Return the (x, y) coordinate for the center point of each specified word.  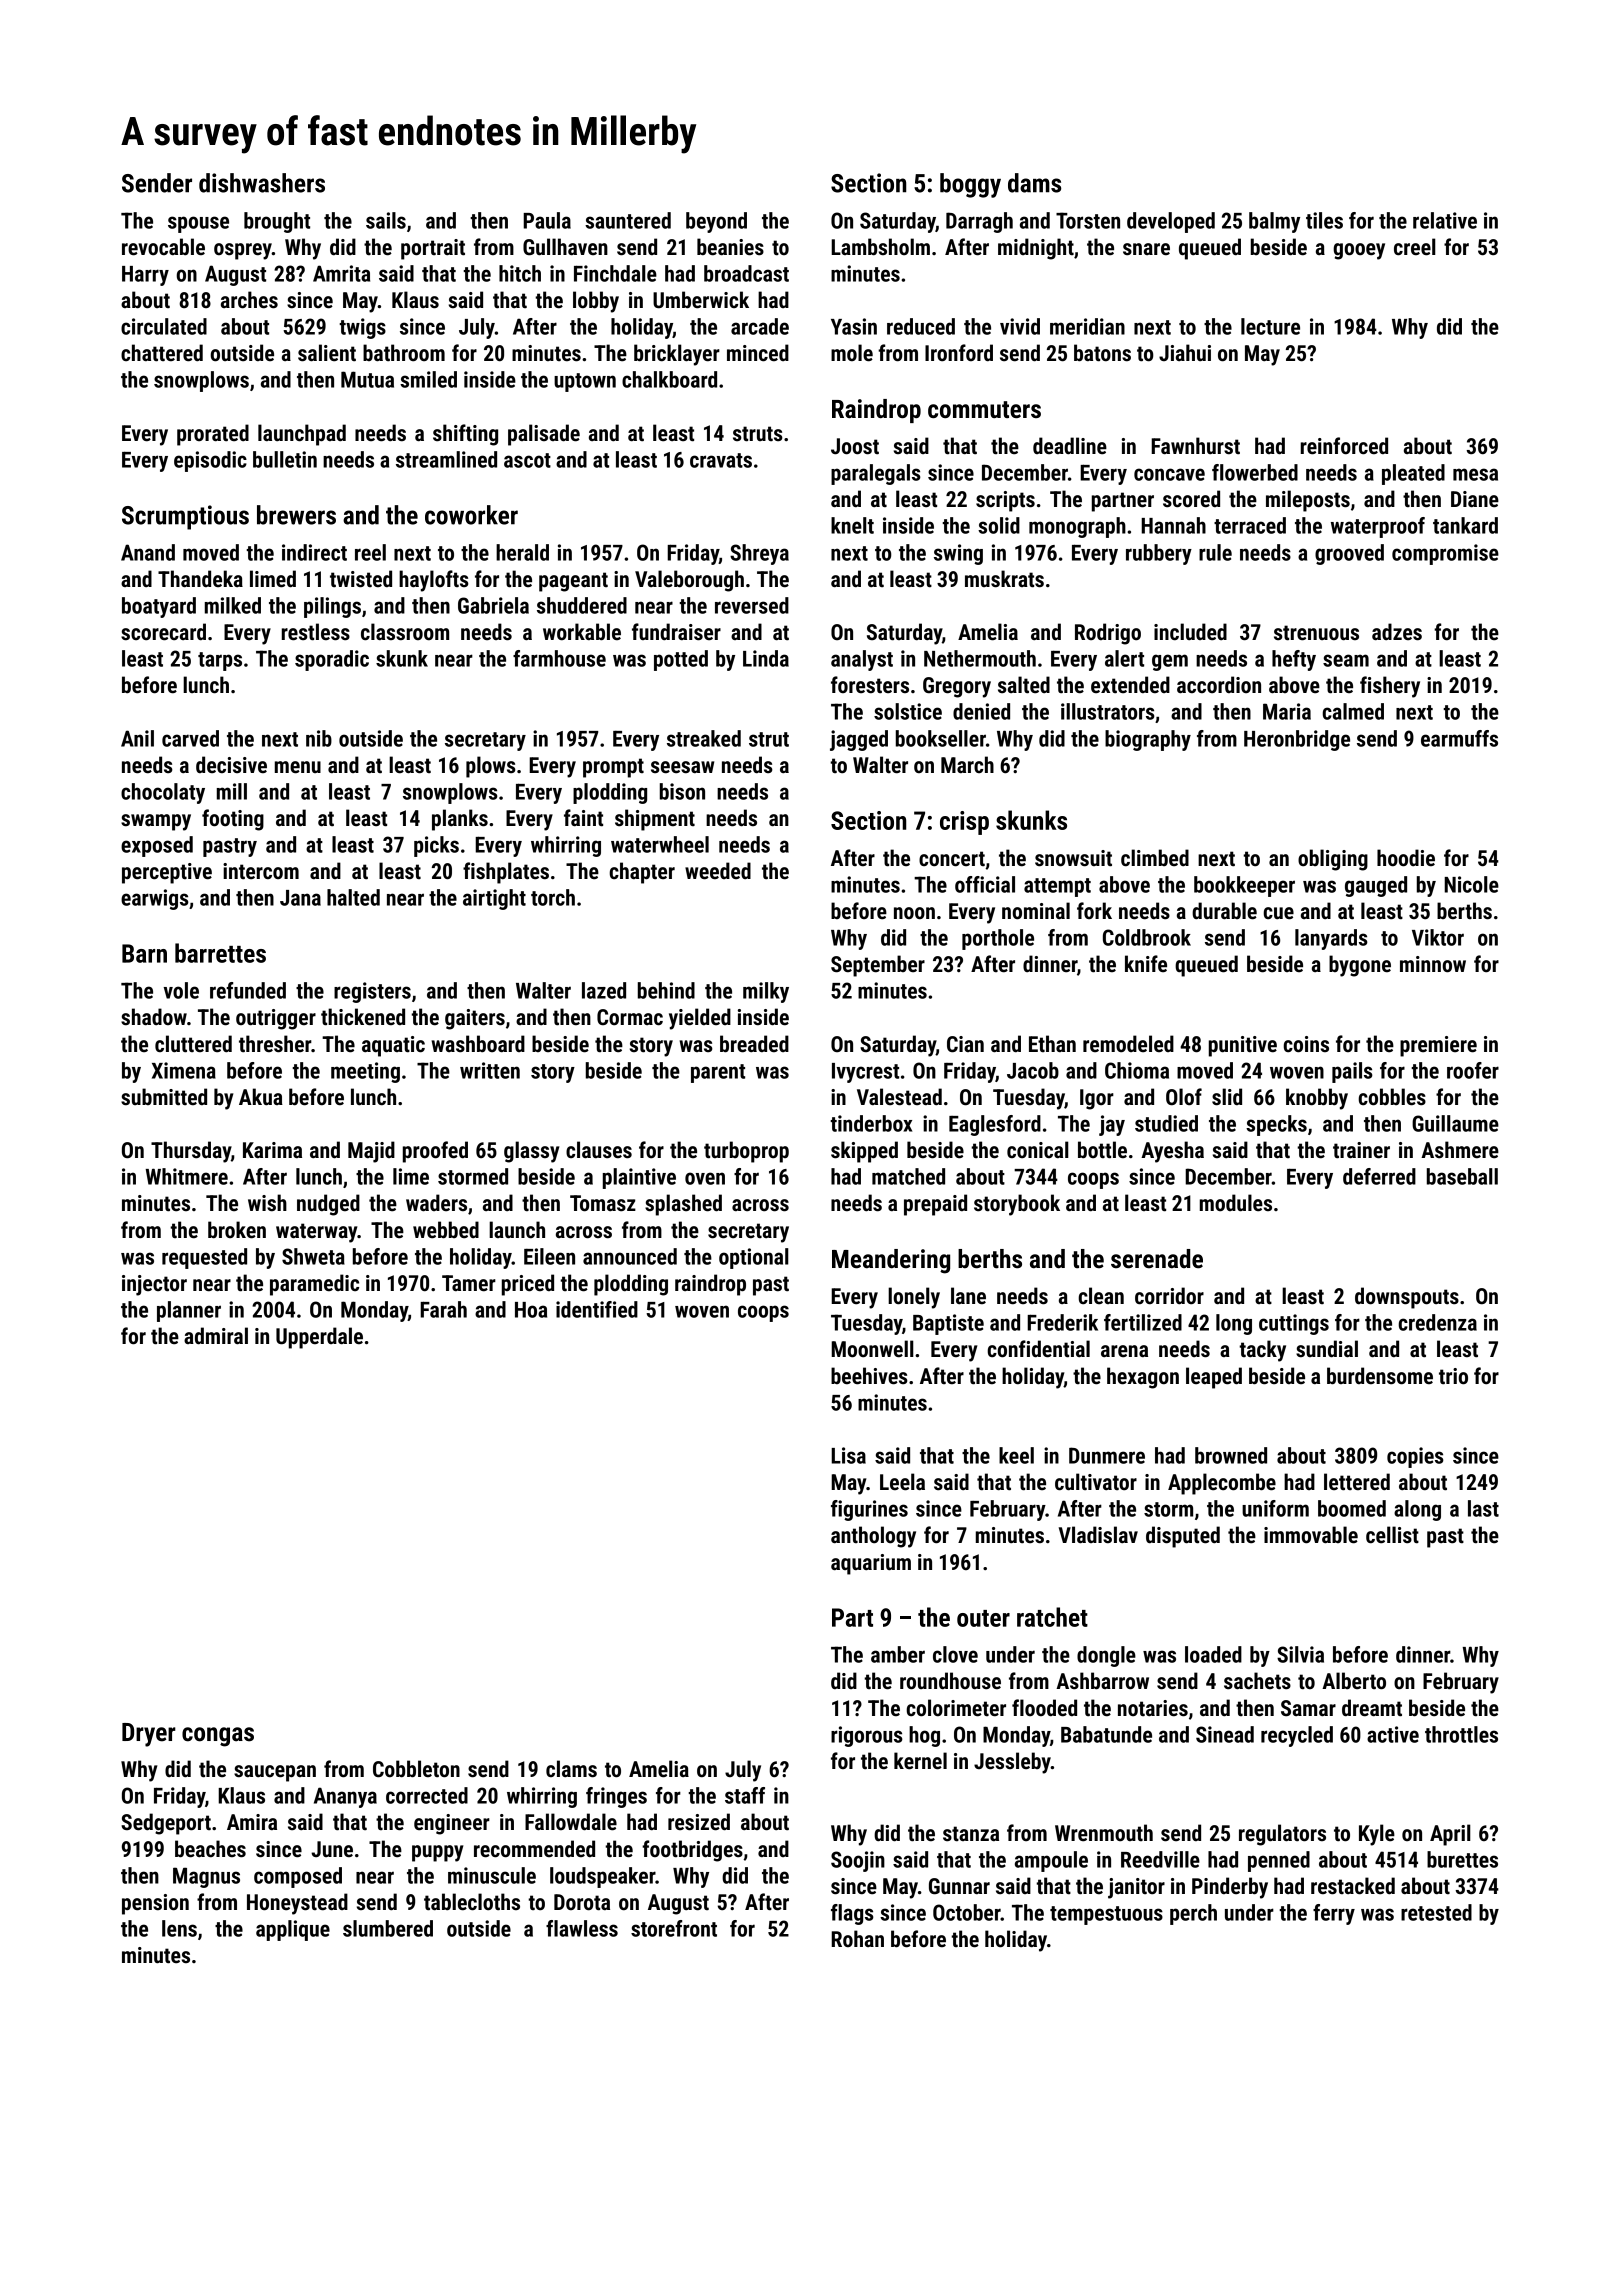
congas (218, 1737)
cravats (721, 460)
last (1483, 1508)
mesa (1475, 474)
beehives (869, 1376)
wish (267, 1203)
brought (277, 222)
